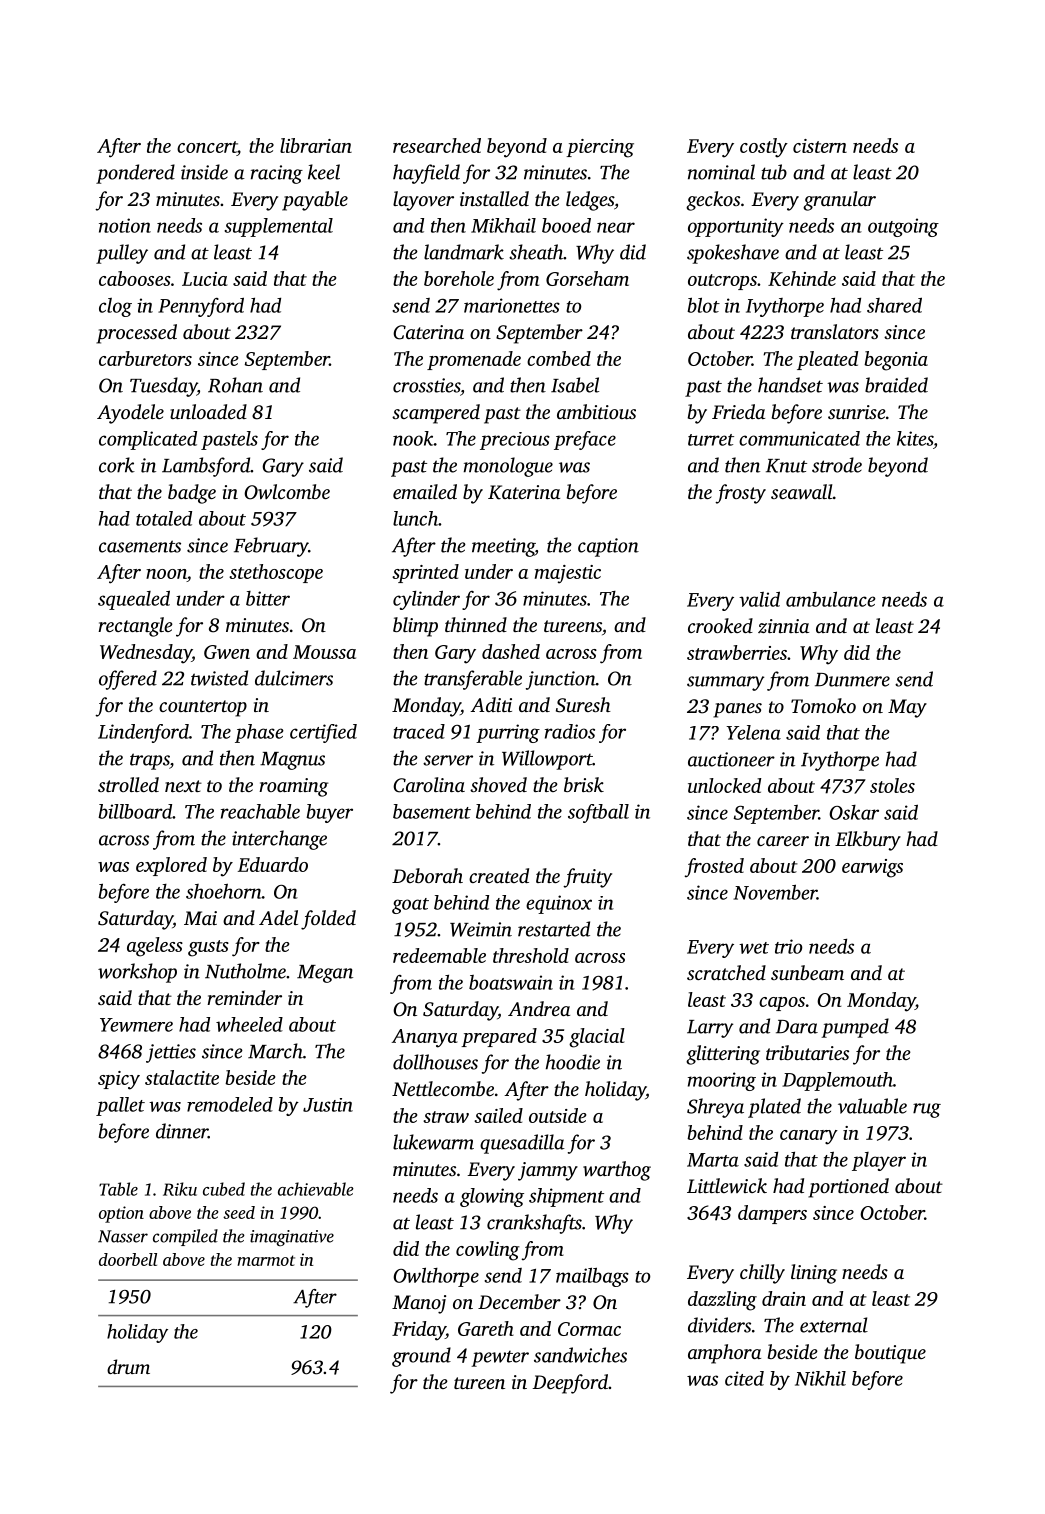 This page has width=1045, height=1514. What do you see at coordinates (554, 929) in the page?
I see `restarted` at bounding box center [554, 929].
